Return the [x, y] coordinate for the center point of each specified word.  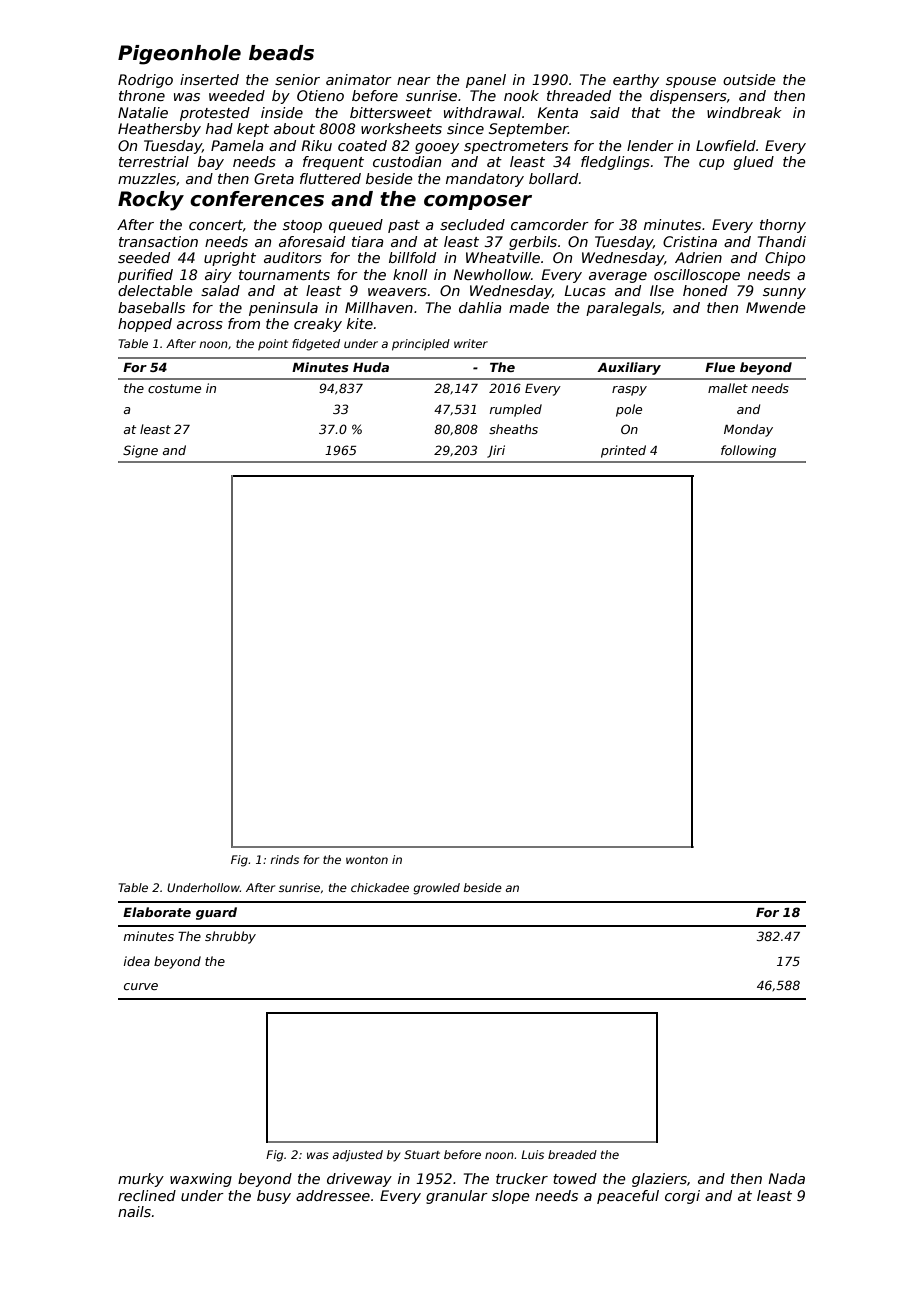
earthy [636, 81]
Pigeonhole [179, 55]
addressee [333, 1195]
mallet [728, 388]
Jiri [496, 451]
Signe [140, 451]
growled [436, 889]
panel [486, 81]
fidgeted [316, 345]
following [748, 451]
